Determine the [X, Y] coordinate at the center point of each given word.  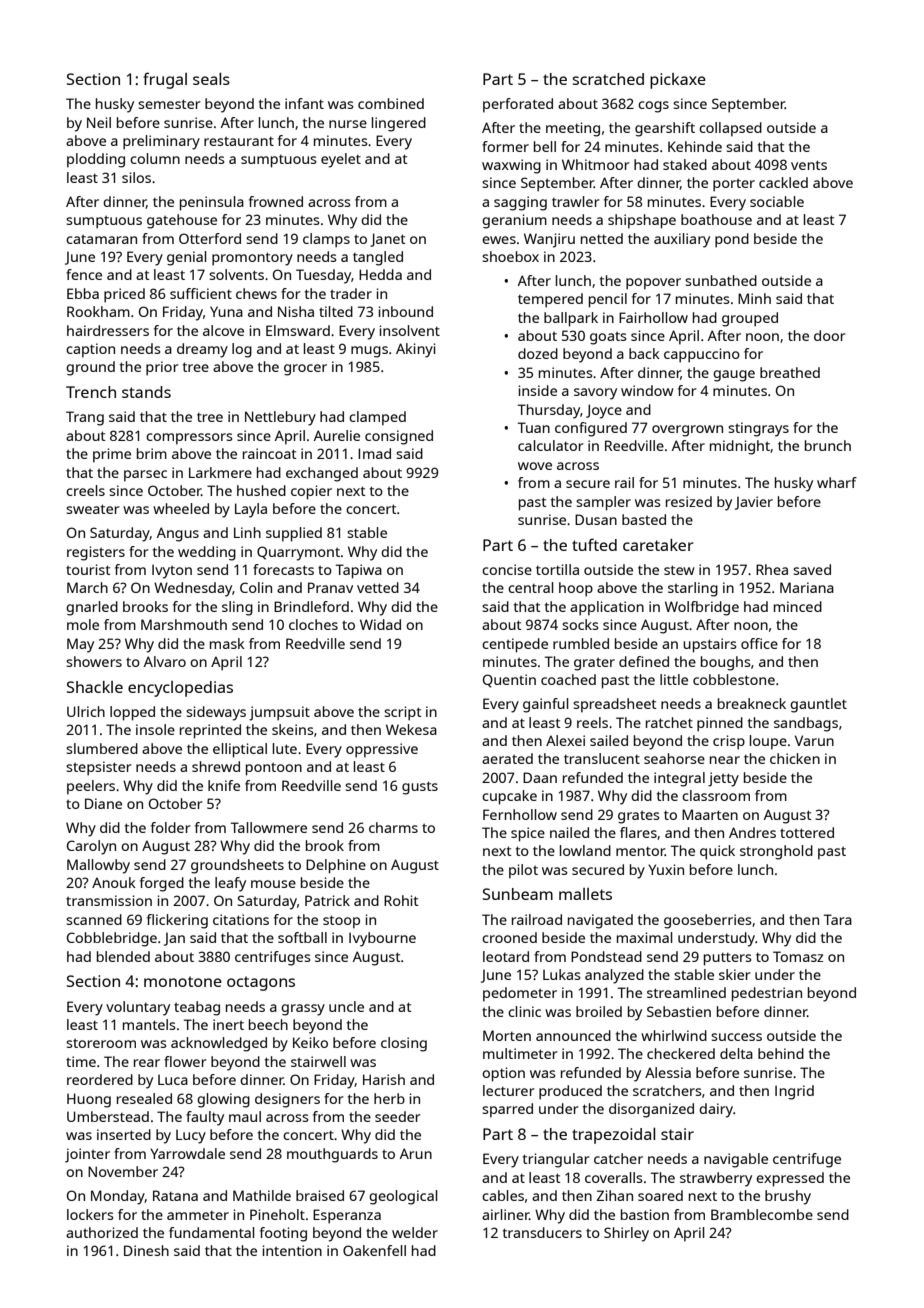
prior [162, 368]
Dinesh [146, 1250]
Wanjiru [549, 240]
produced [570, 1092]
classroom [716, 795]
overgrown [687, 431]
